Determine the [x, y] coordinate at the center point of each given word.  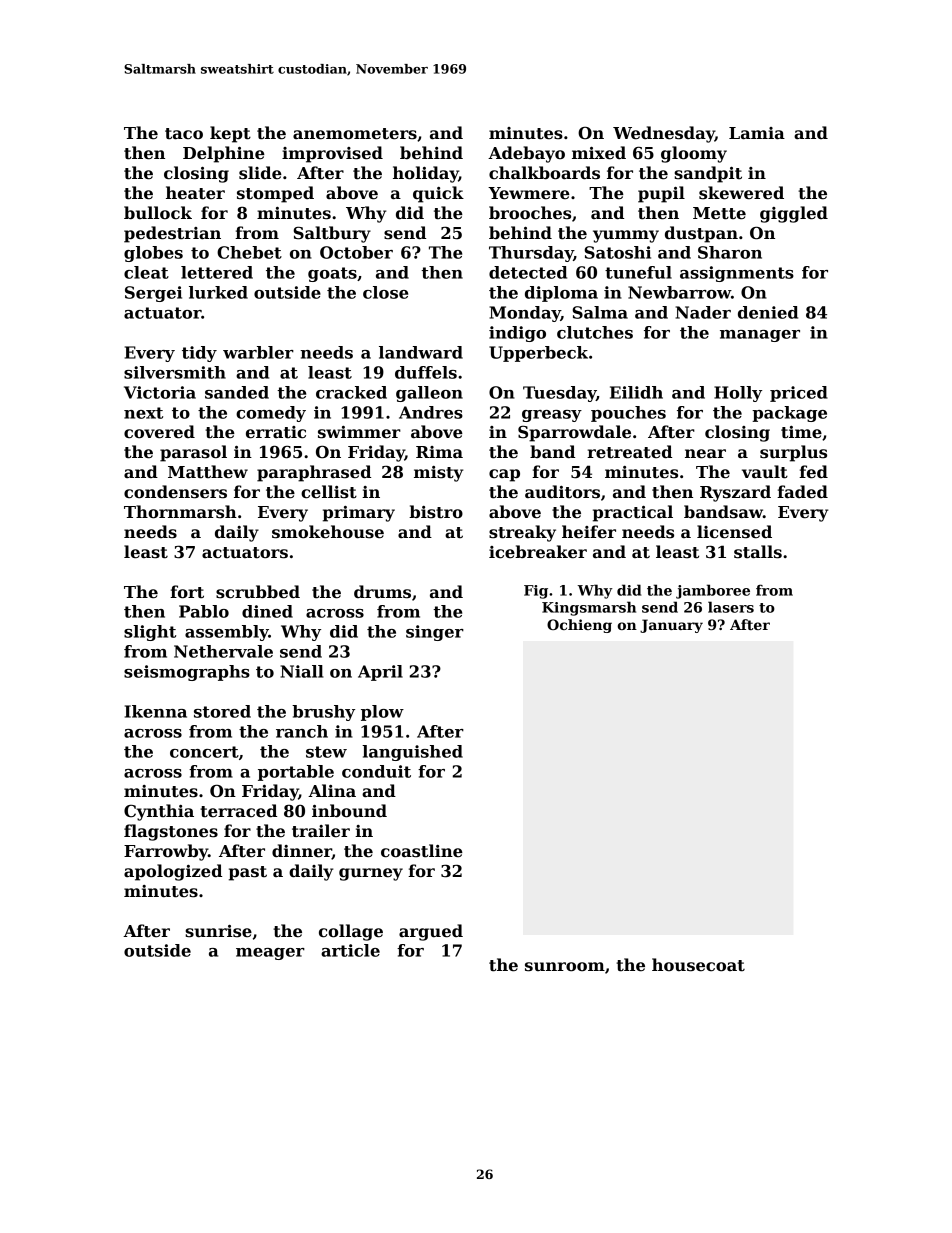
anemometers [355, 134]
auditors [562, 492]
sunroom [565, 967]
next [143, 413]
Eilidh [636, 392]
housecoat [698, 965]
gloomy [694, 154]
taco [184, 134]
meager [270, 954]
